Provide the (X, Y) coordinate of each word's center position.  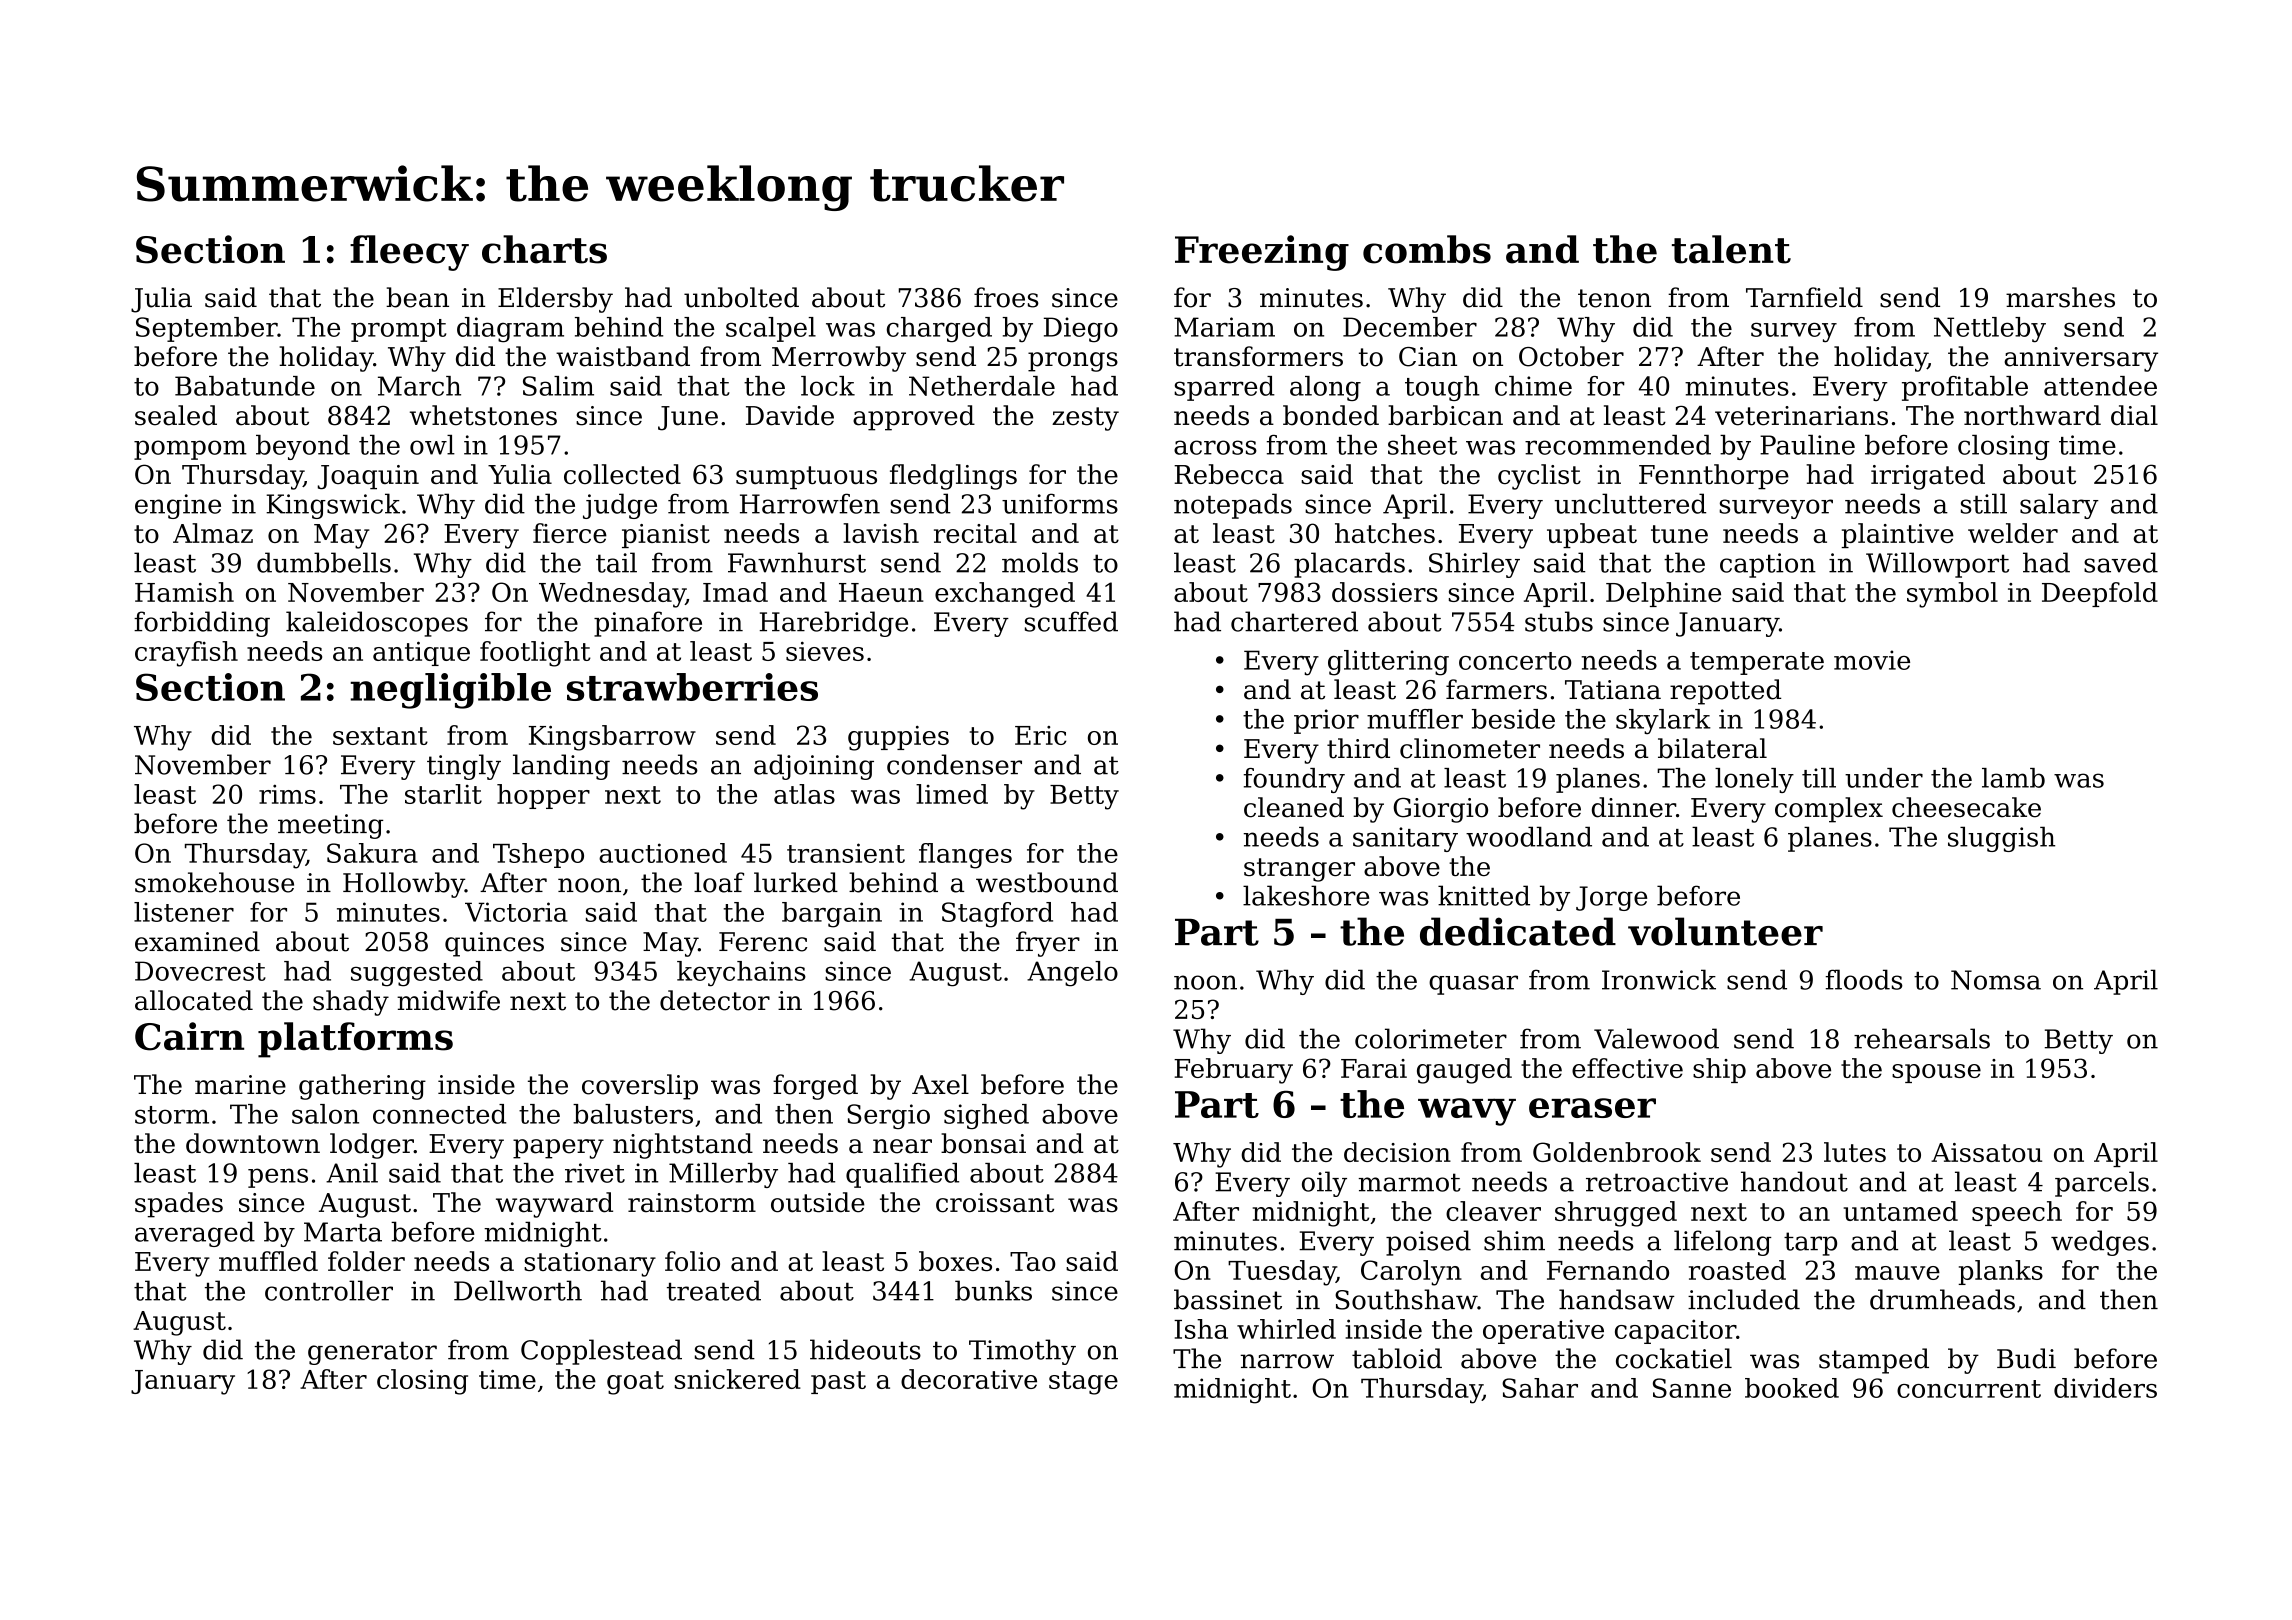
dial (2134, 415)
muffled (268, 1261)
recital (975, 533)
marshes (2060, 297)
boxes (955, 1261)
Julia (161, 300)
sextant (380, 736)
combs (1427, 249)
